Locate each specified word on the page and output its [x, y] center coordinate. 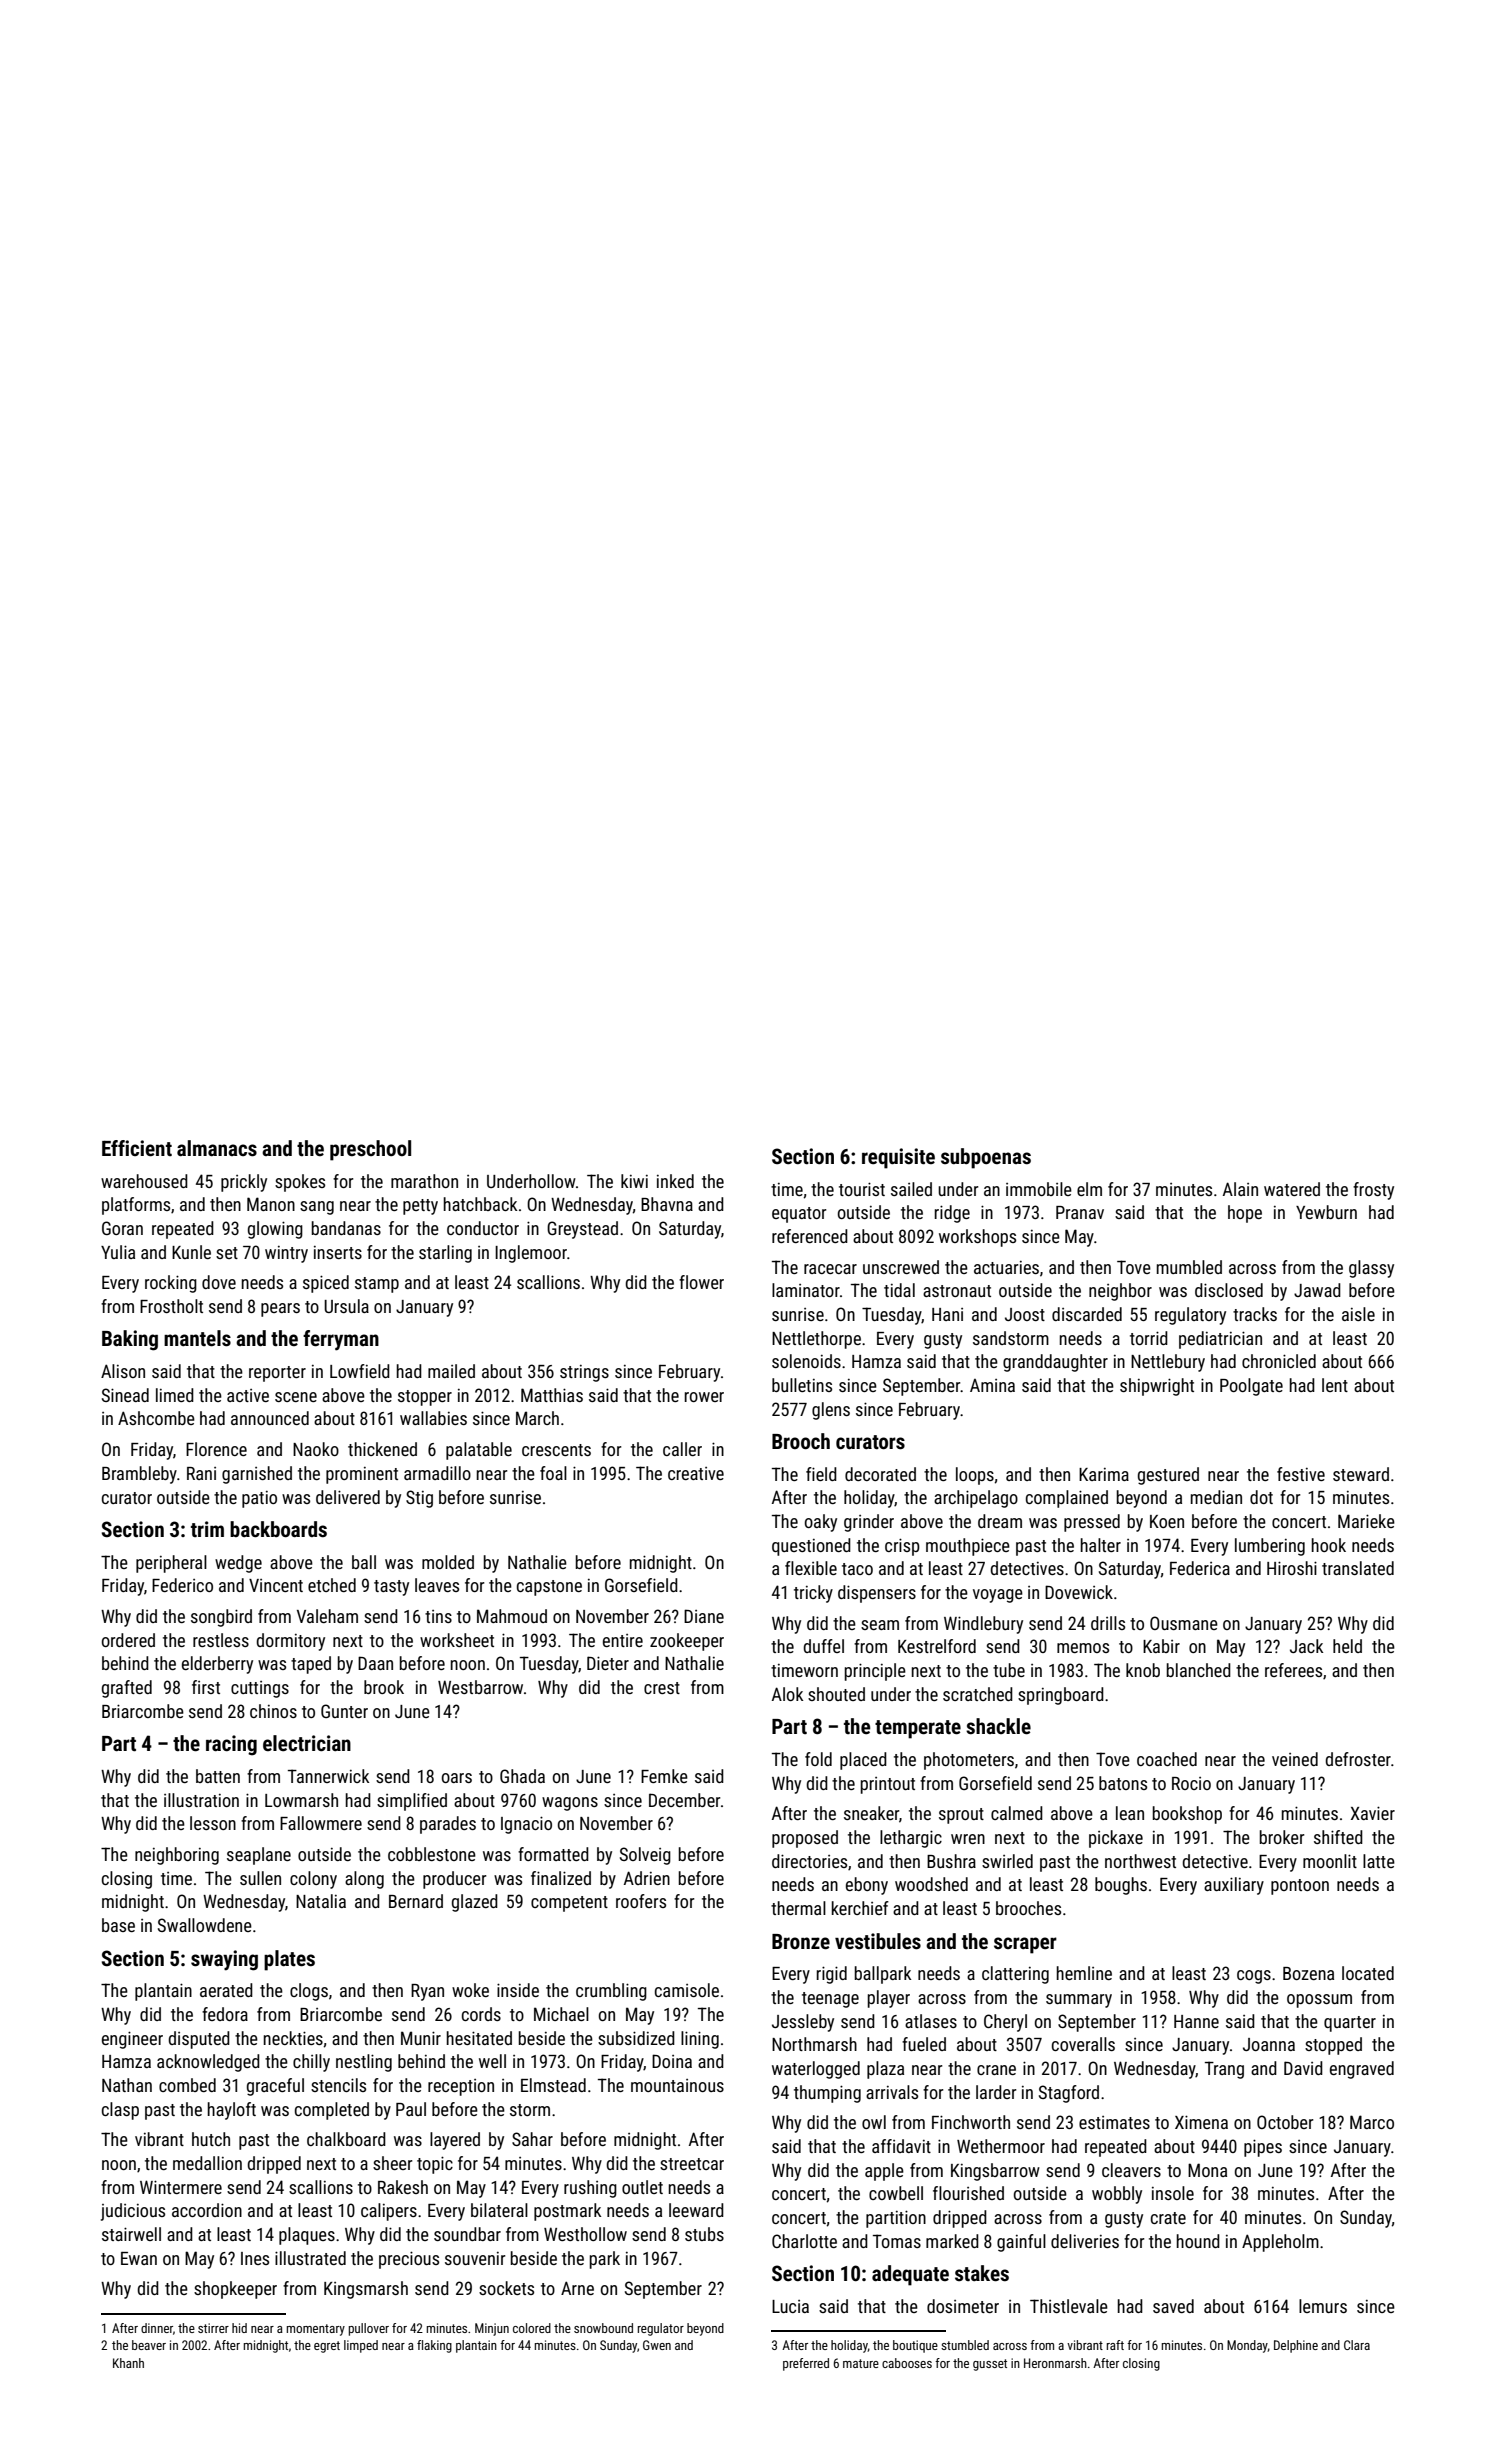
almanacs [217, 1148]
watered [1292, 1189]
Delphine [1296, 2346]
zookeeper [687, 1642]
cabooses [907, 2363]
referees [1293, 1670]
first [206, 1687]
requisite [898, 1158]
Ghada [522, 1776]
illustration [201, 1800]
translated [1358, 1568]
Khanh [128, 2363]
